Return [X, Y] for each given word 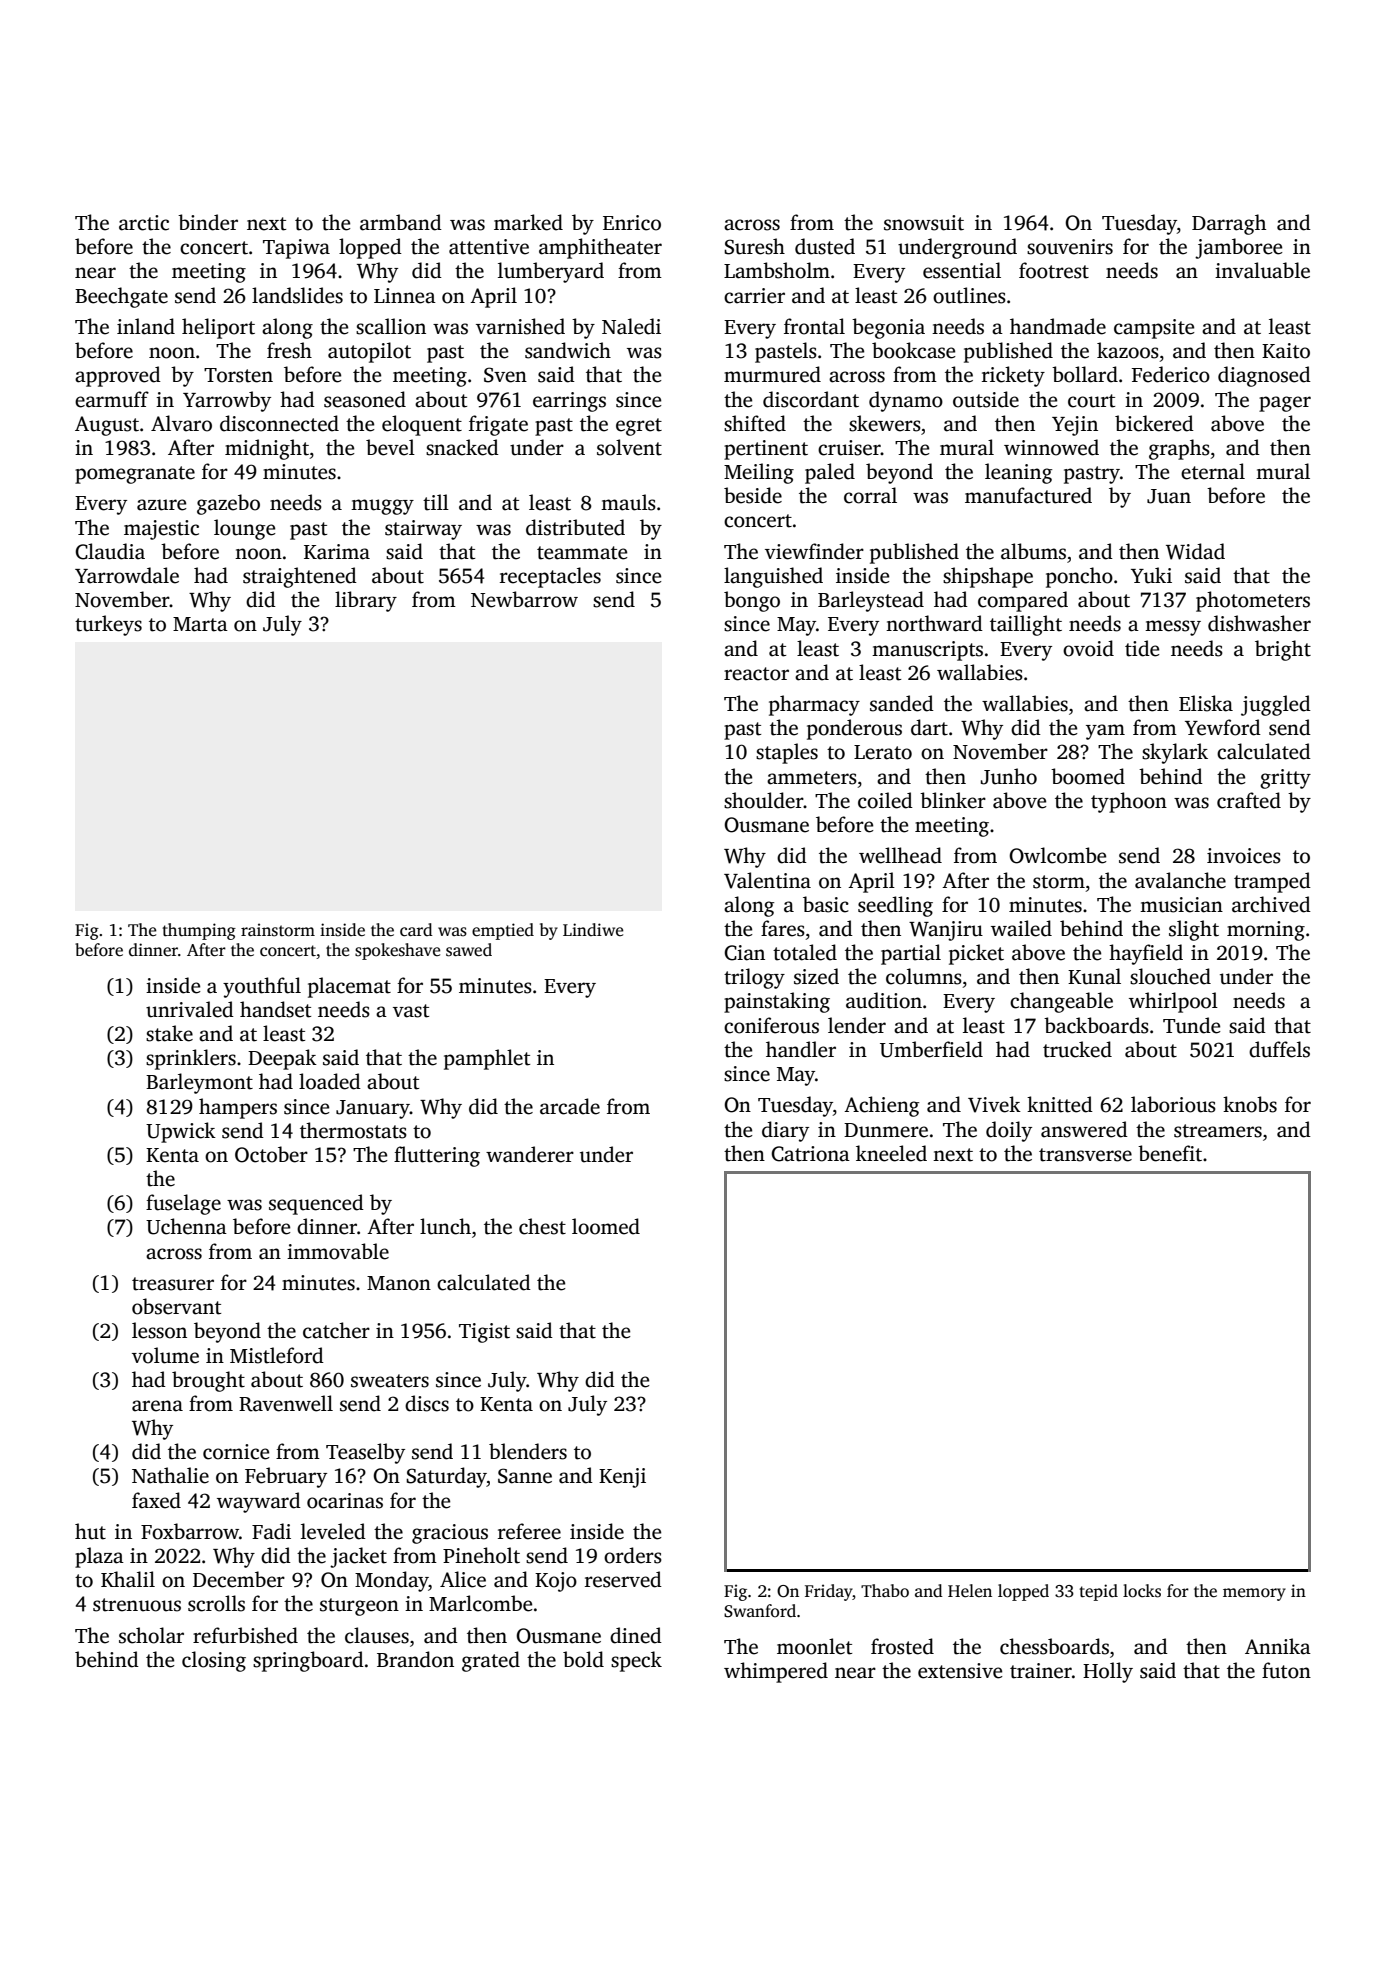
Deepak [282, 1059]
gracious [450, 1534]
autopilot [369, 352]
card [416, 930]
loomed [606, 1226]
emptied [503, 931]
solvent [629, 447]
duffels [1279, 1049]
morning [1266, 931]
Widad [1195, 551]
